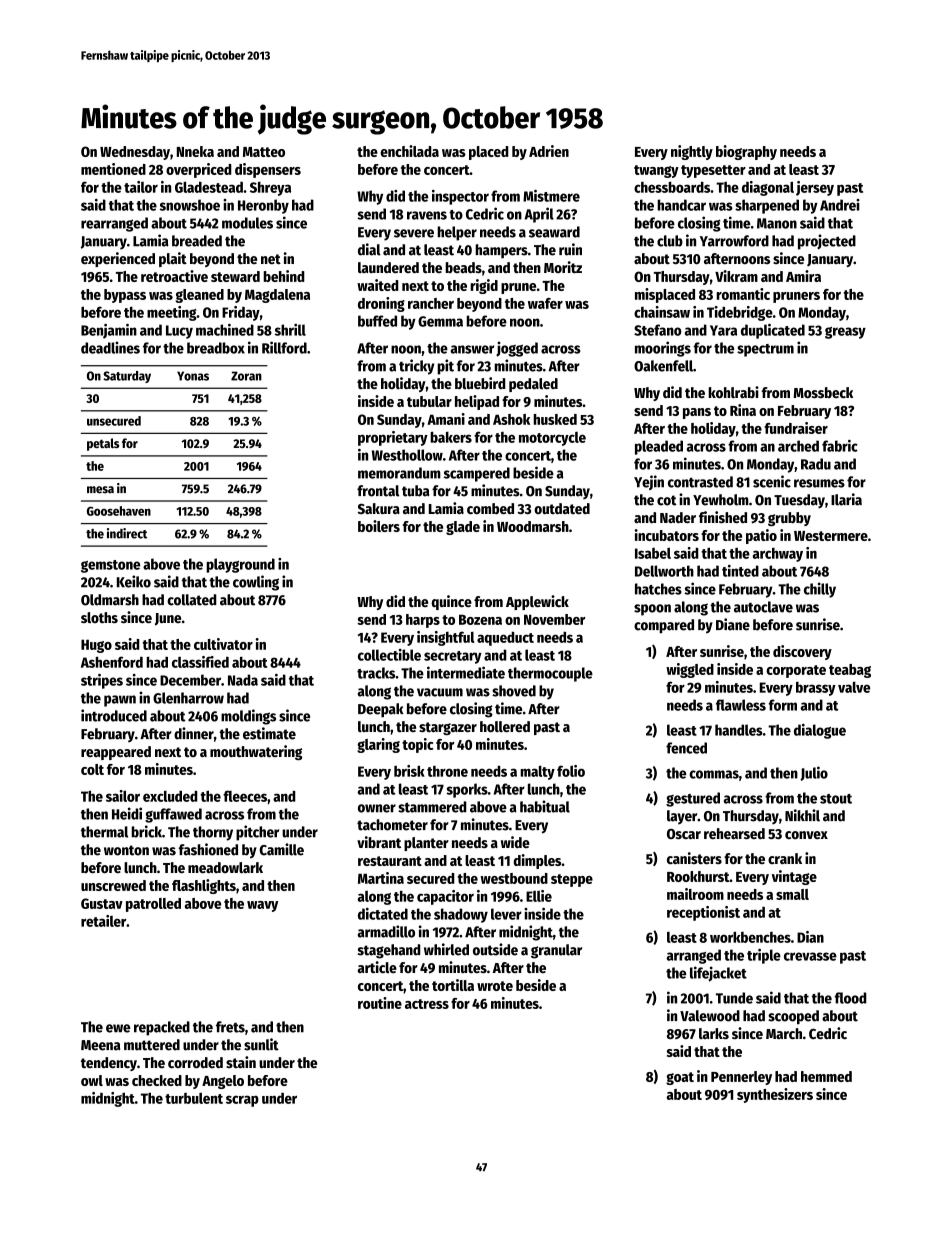  Describe the element at coordinates (571, 771) in the screenshot. I see `folio` at that location.
